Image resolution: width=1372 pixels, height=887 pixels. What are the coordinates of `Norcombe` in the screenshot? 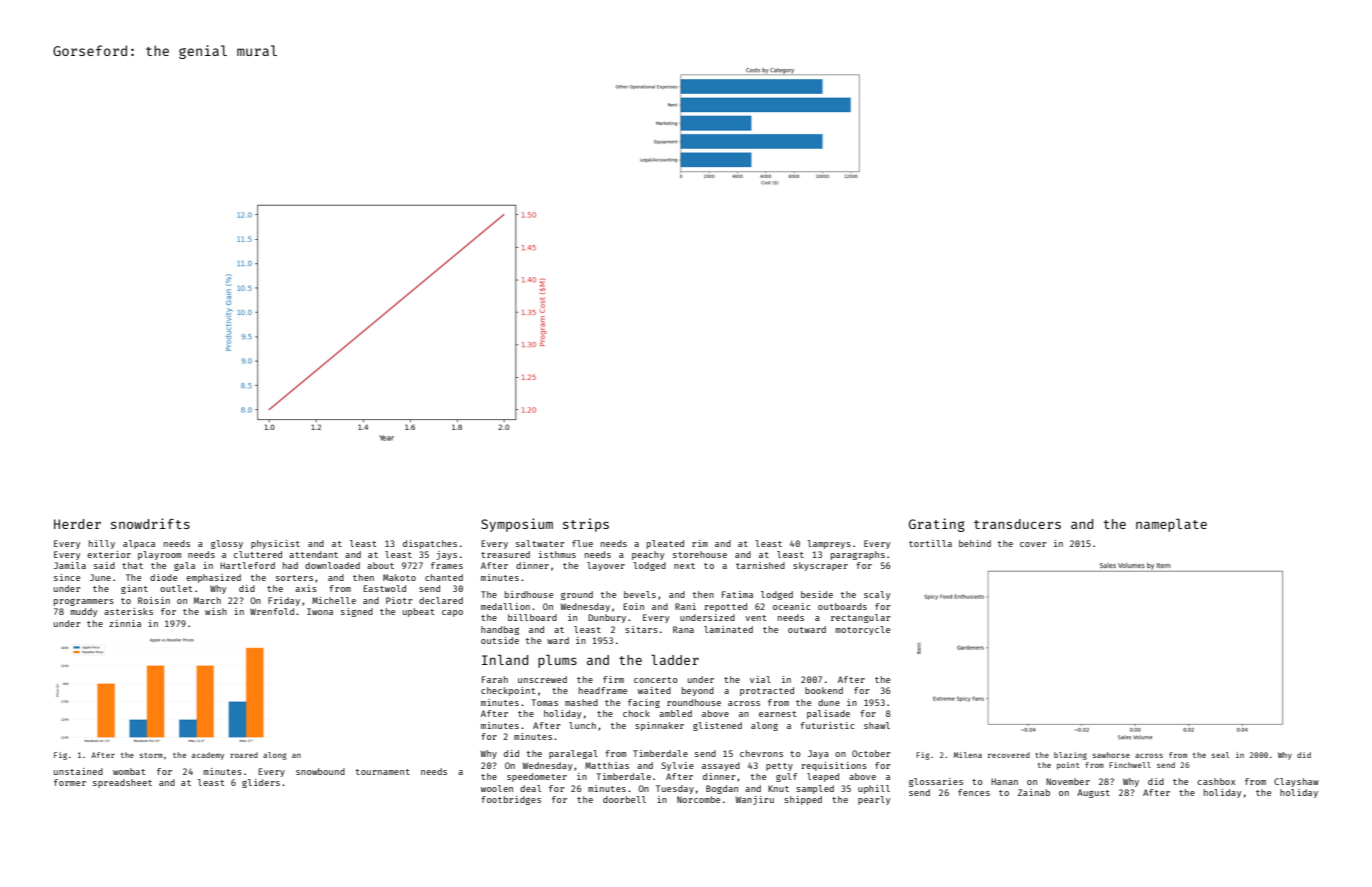 It's located at (698, 799).
